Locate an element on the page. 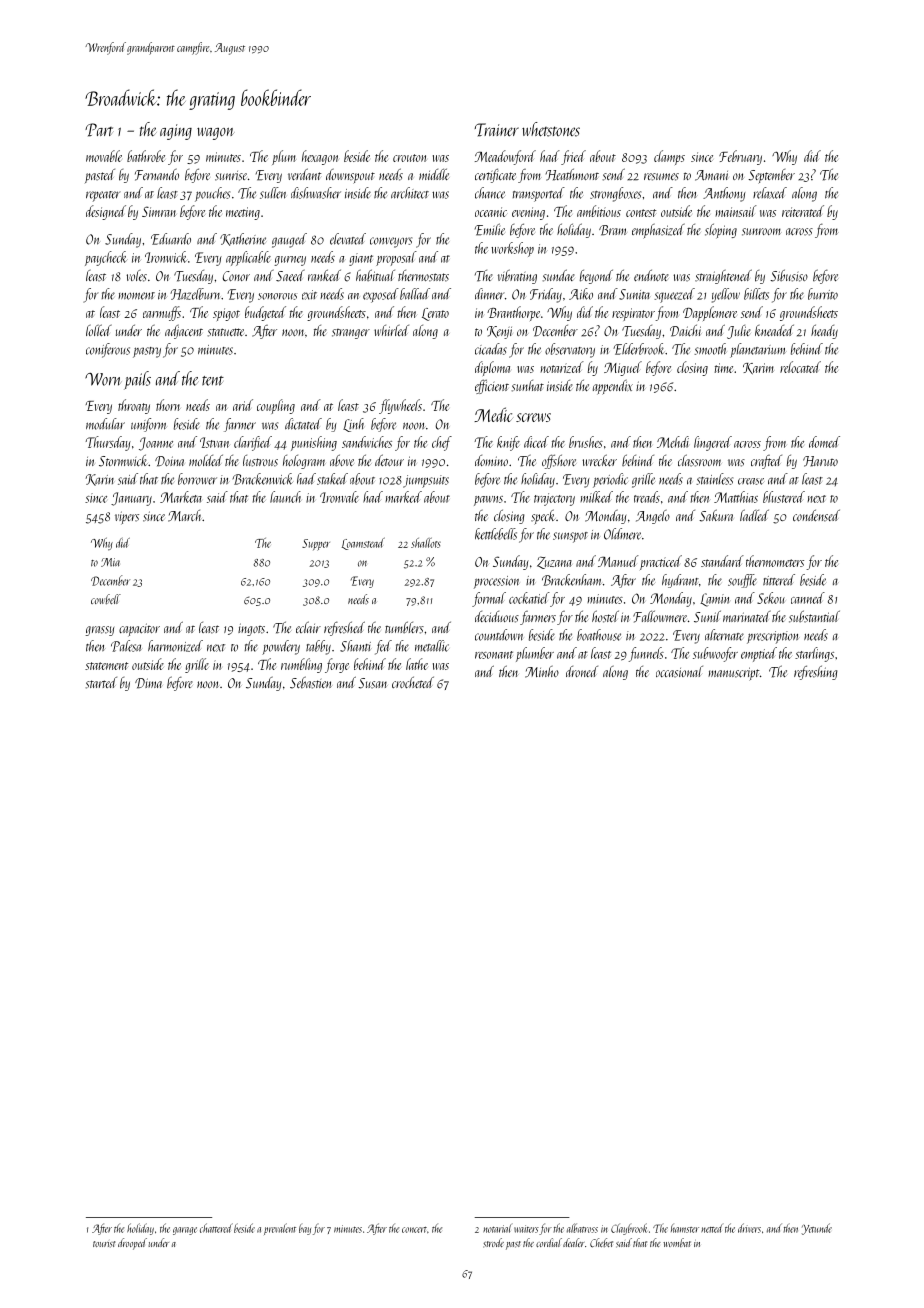 The height and width of the page is (1308, 924). February is located at coordinates (740, 157).
